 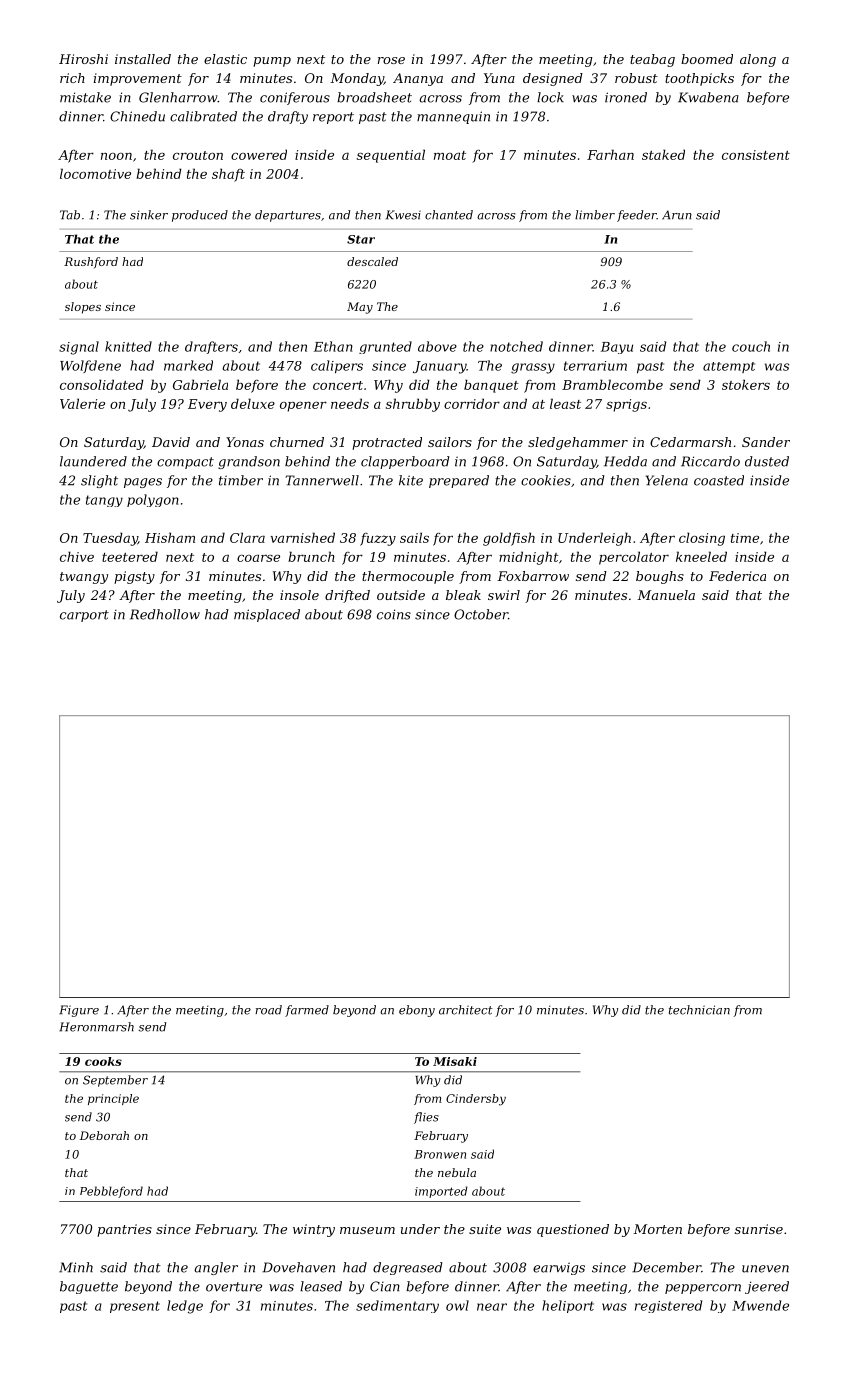 What do you see at coordinates (99, 481) in the screenshot?
I see `slight` at bounding box center [99, 481].
